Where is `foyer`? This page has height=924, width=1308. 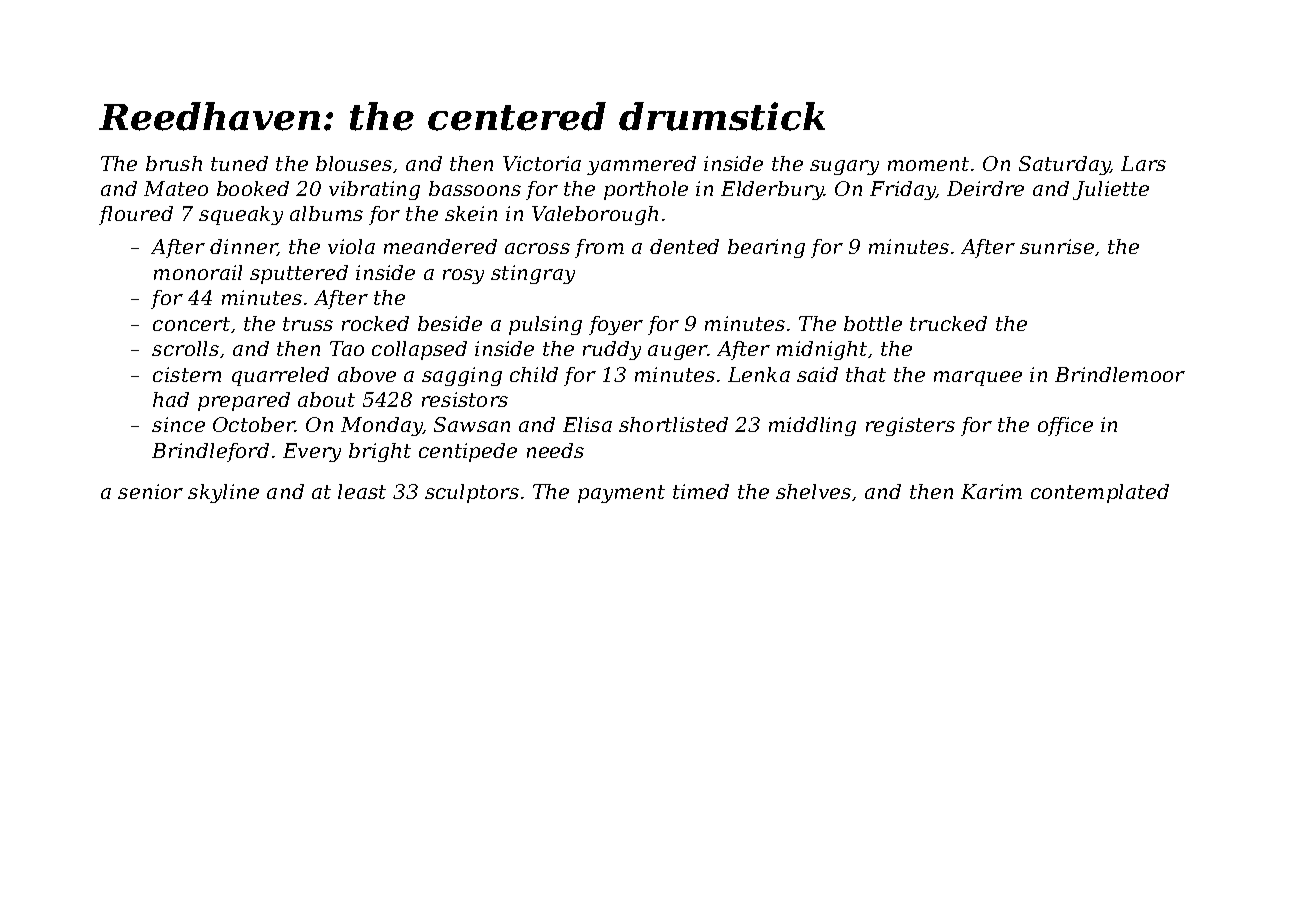 foyer is located at coordinates (616, 325).
